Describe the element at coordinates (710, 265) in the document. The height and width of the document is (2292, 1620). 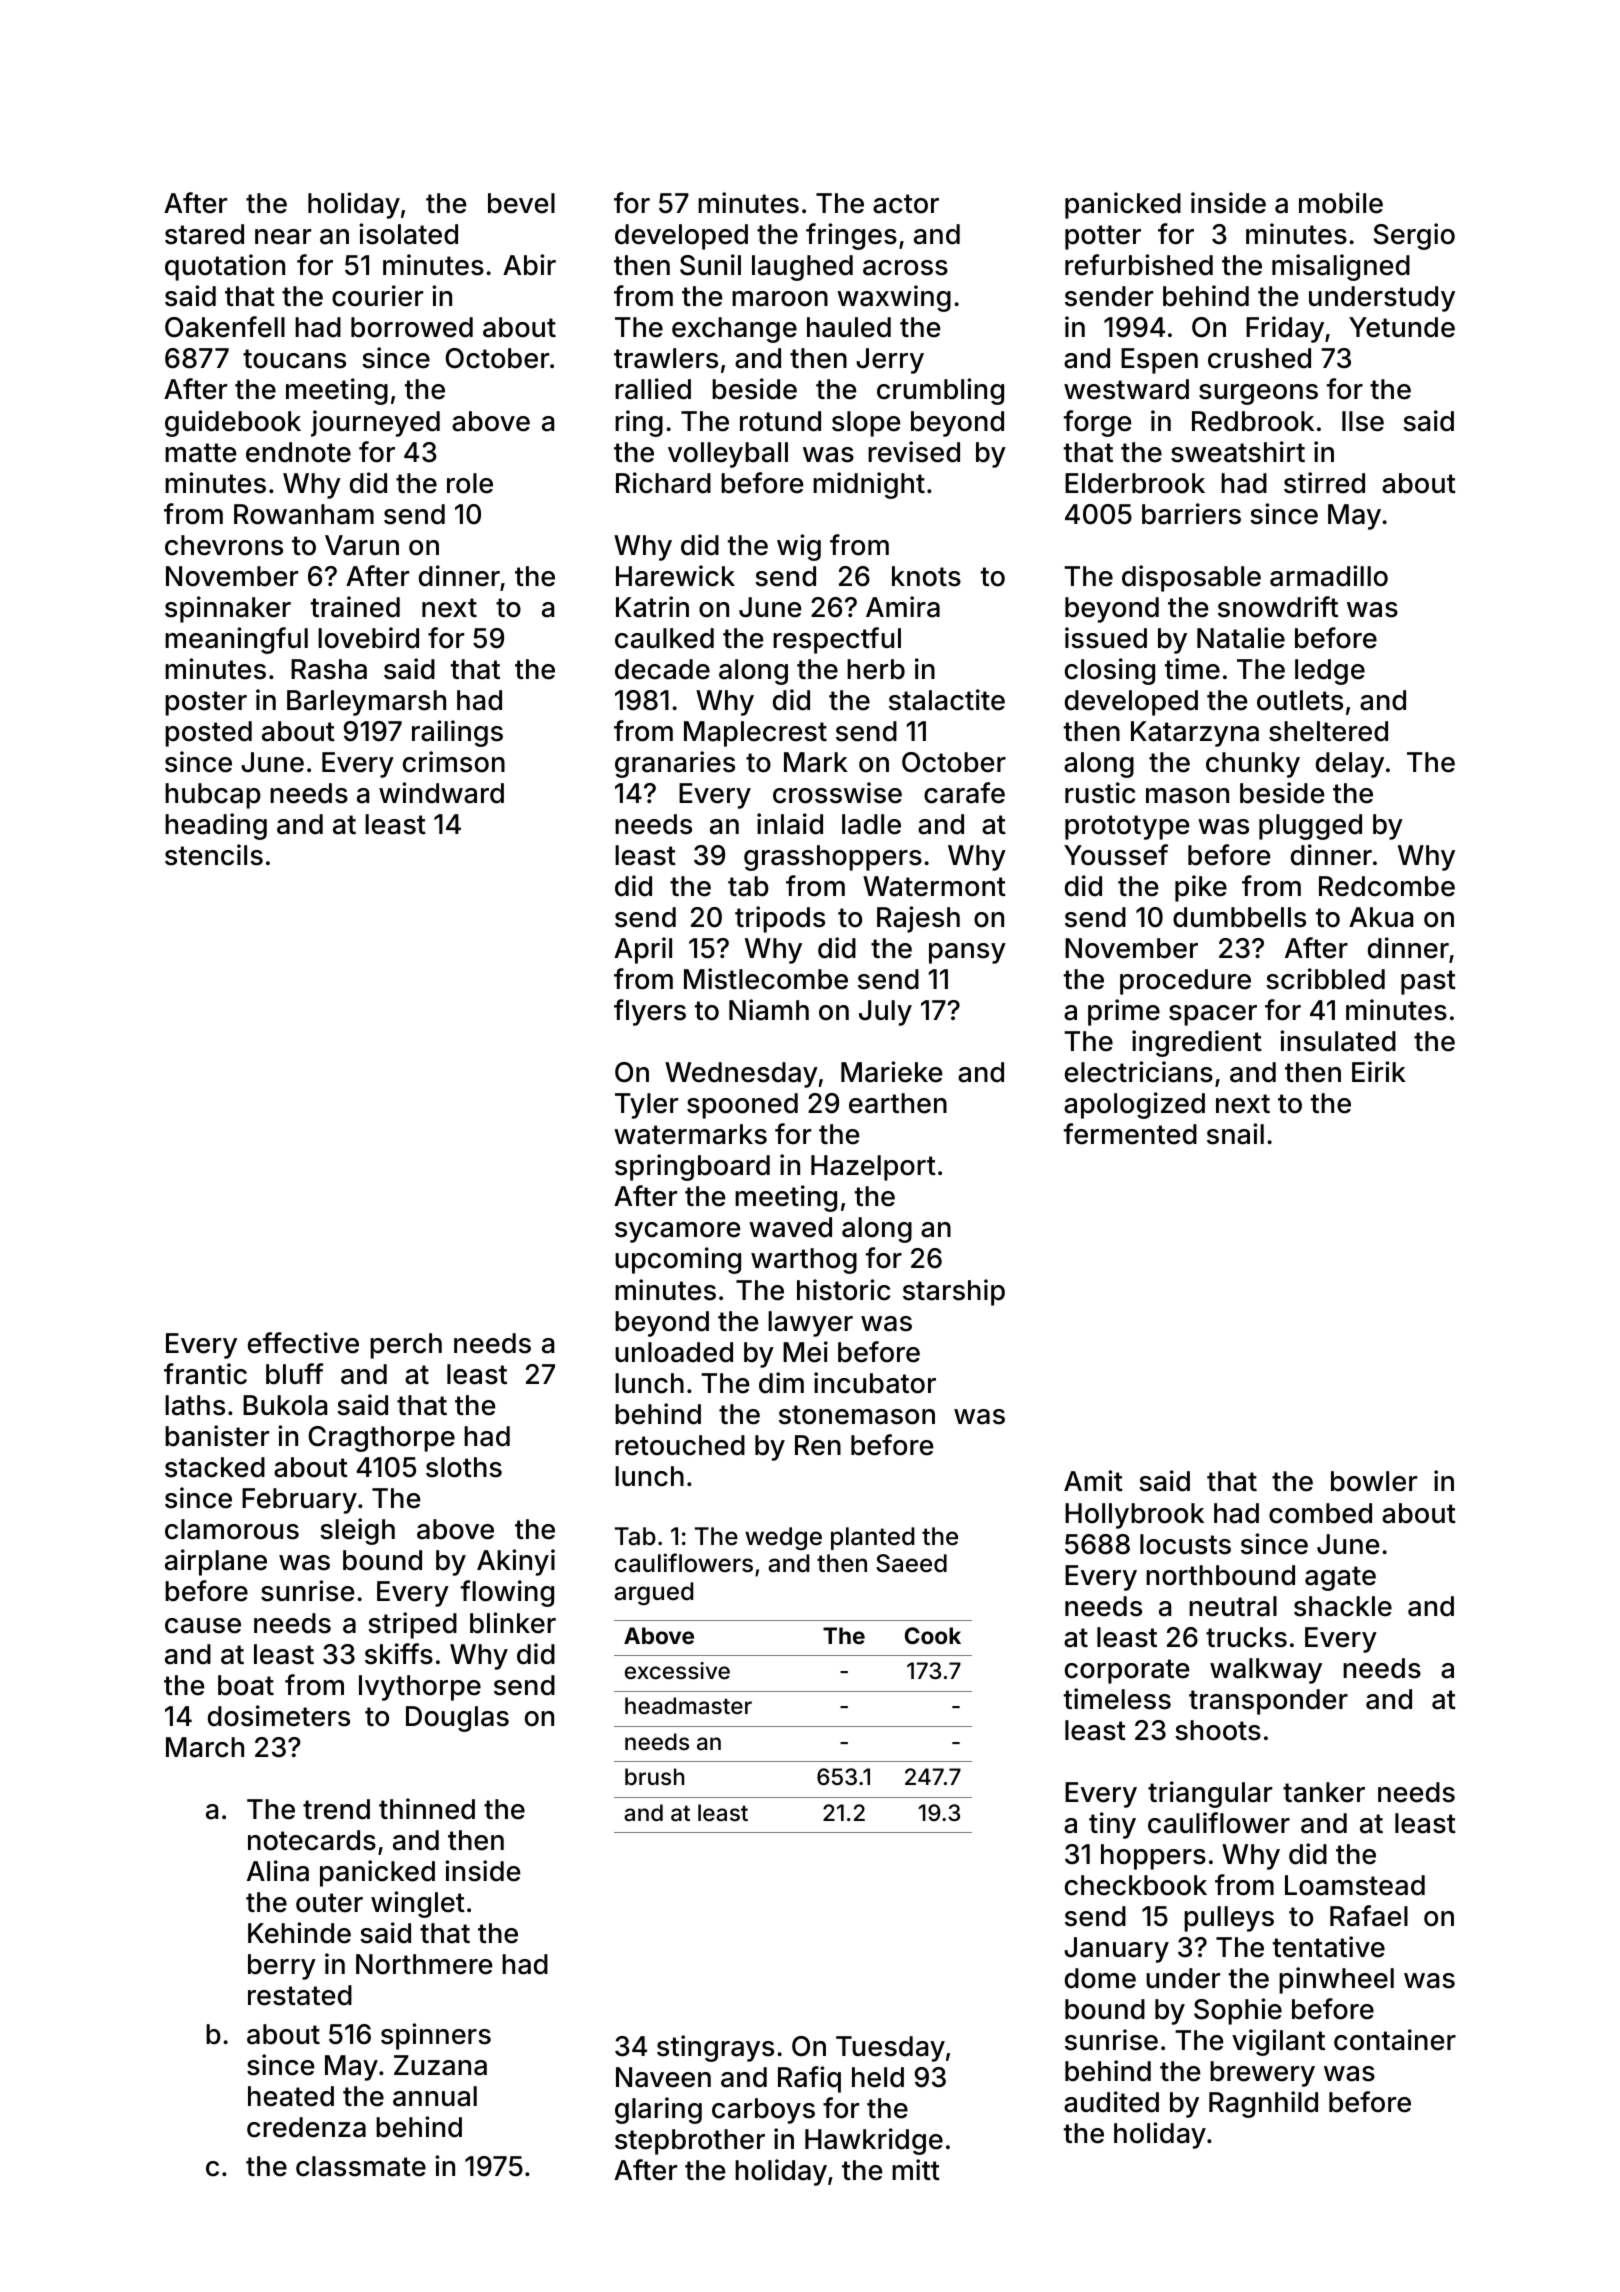
I see `Sunil` at that location.
